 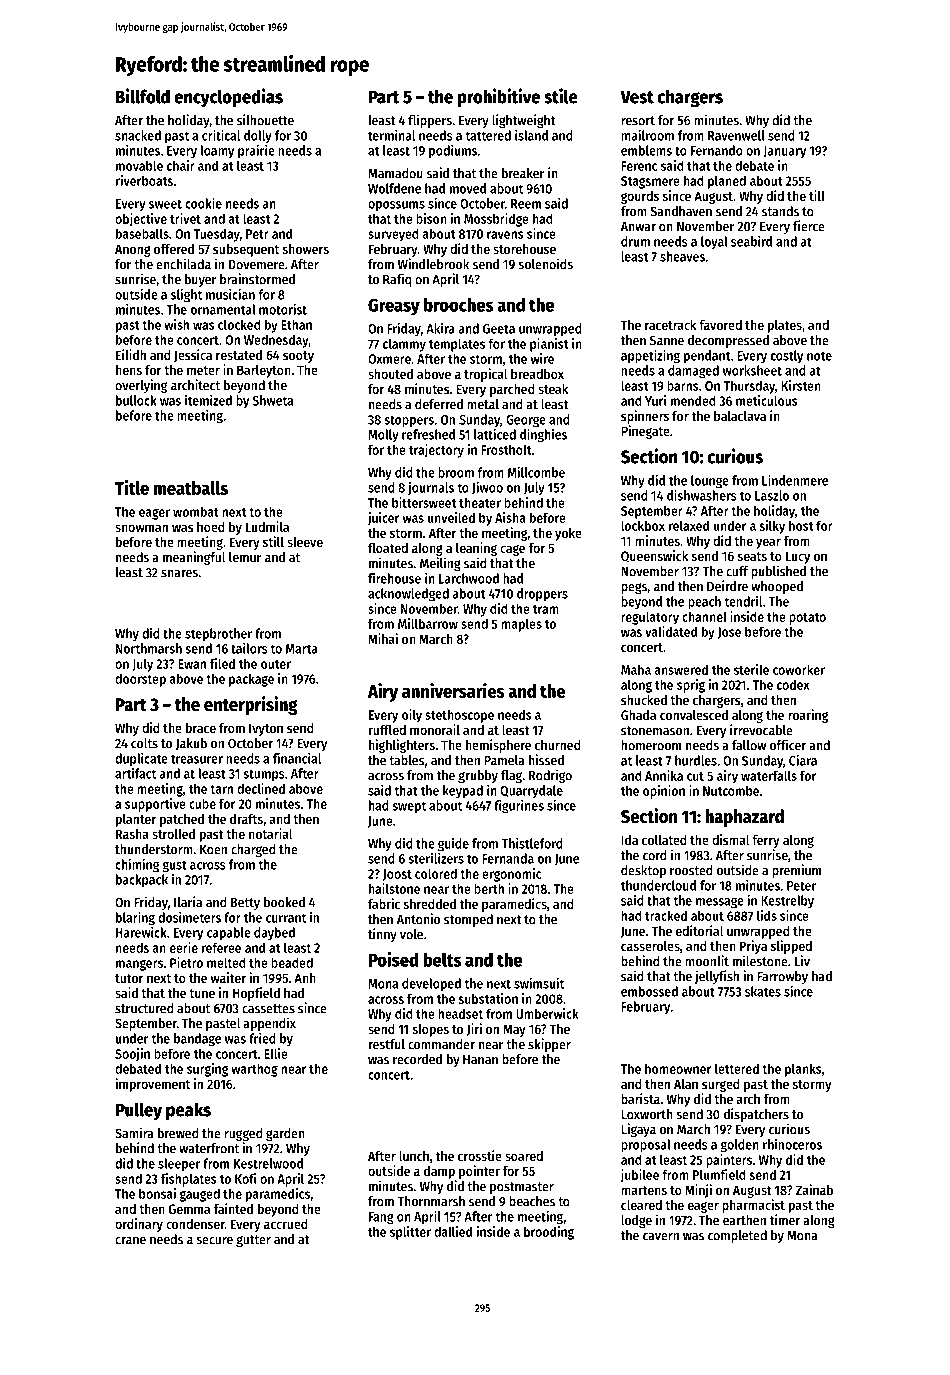 I want to click on gutter, so click(x=253, y=1241).
